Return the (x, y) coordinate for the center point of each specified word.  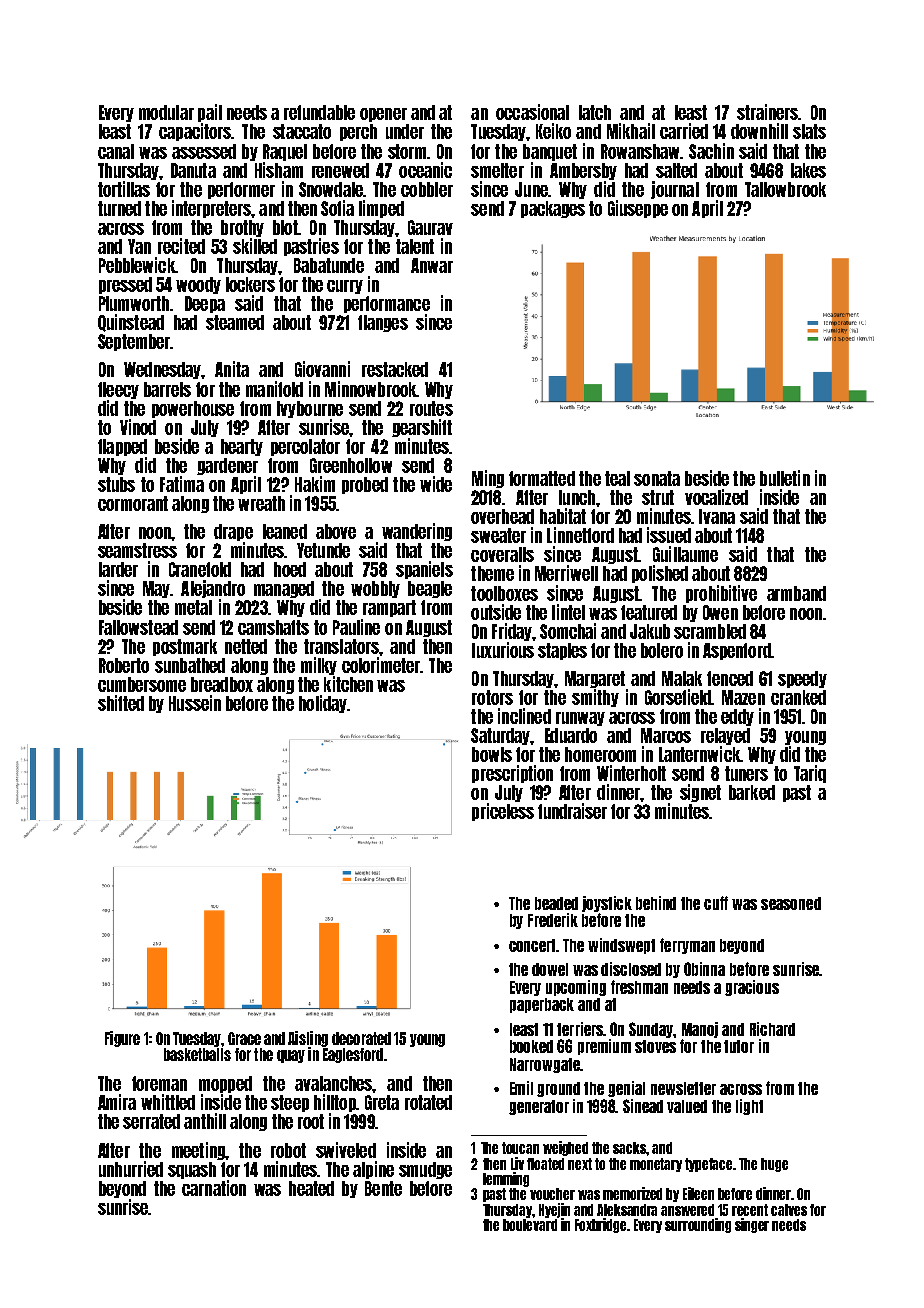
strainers (767, 112)
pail (210, 113)
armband (796, 593)
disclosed (631, 969)
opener (383, 115)
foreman (159, 1083)
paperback (542, 1005)
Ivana (717, 516)
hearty (242, 447)
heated (311, 1188)
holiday (323, 704)
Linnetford (580, 535)
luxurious (503, 650)
